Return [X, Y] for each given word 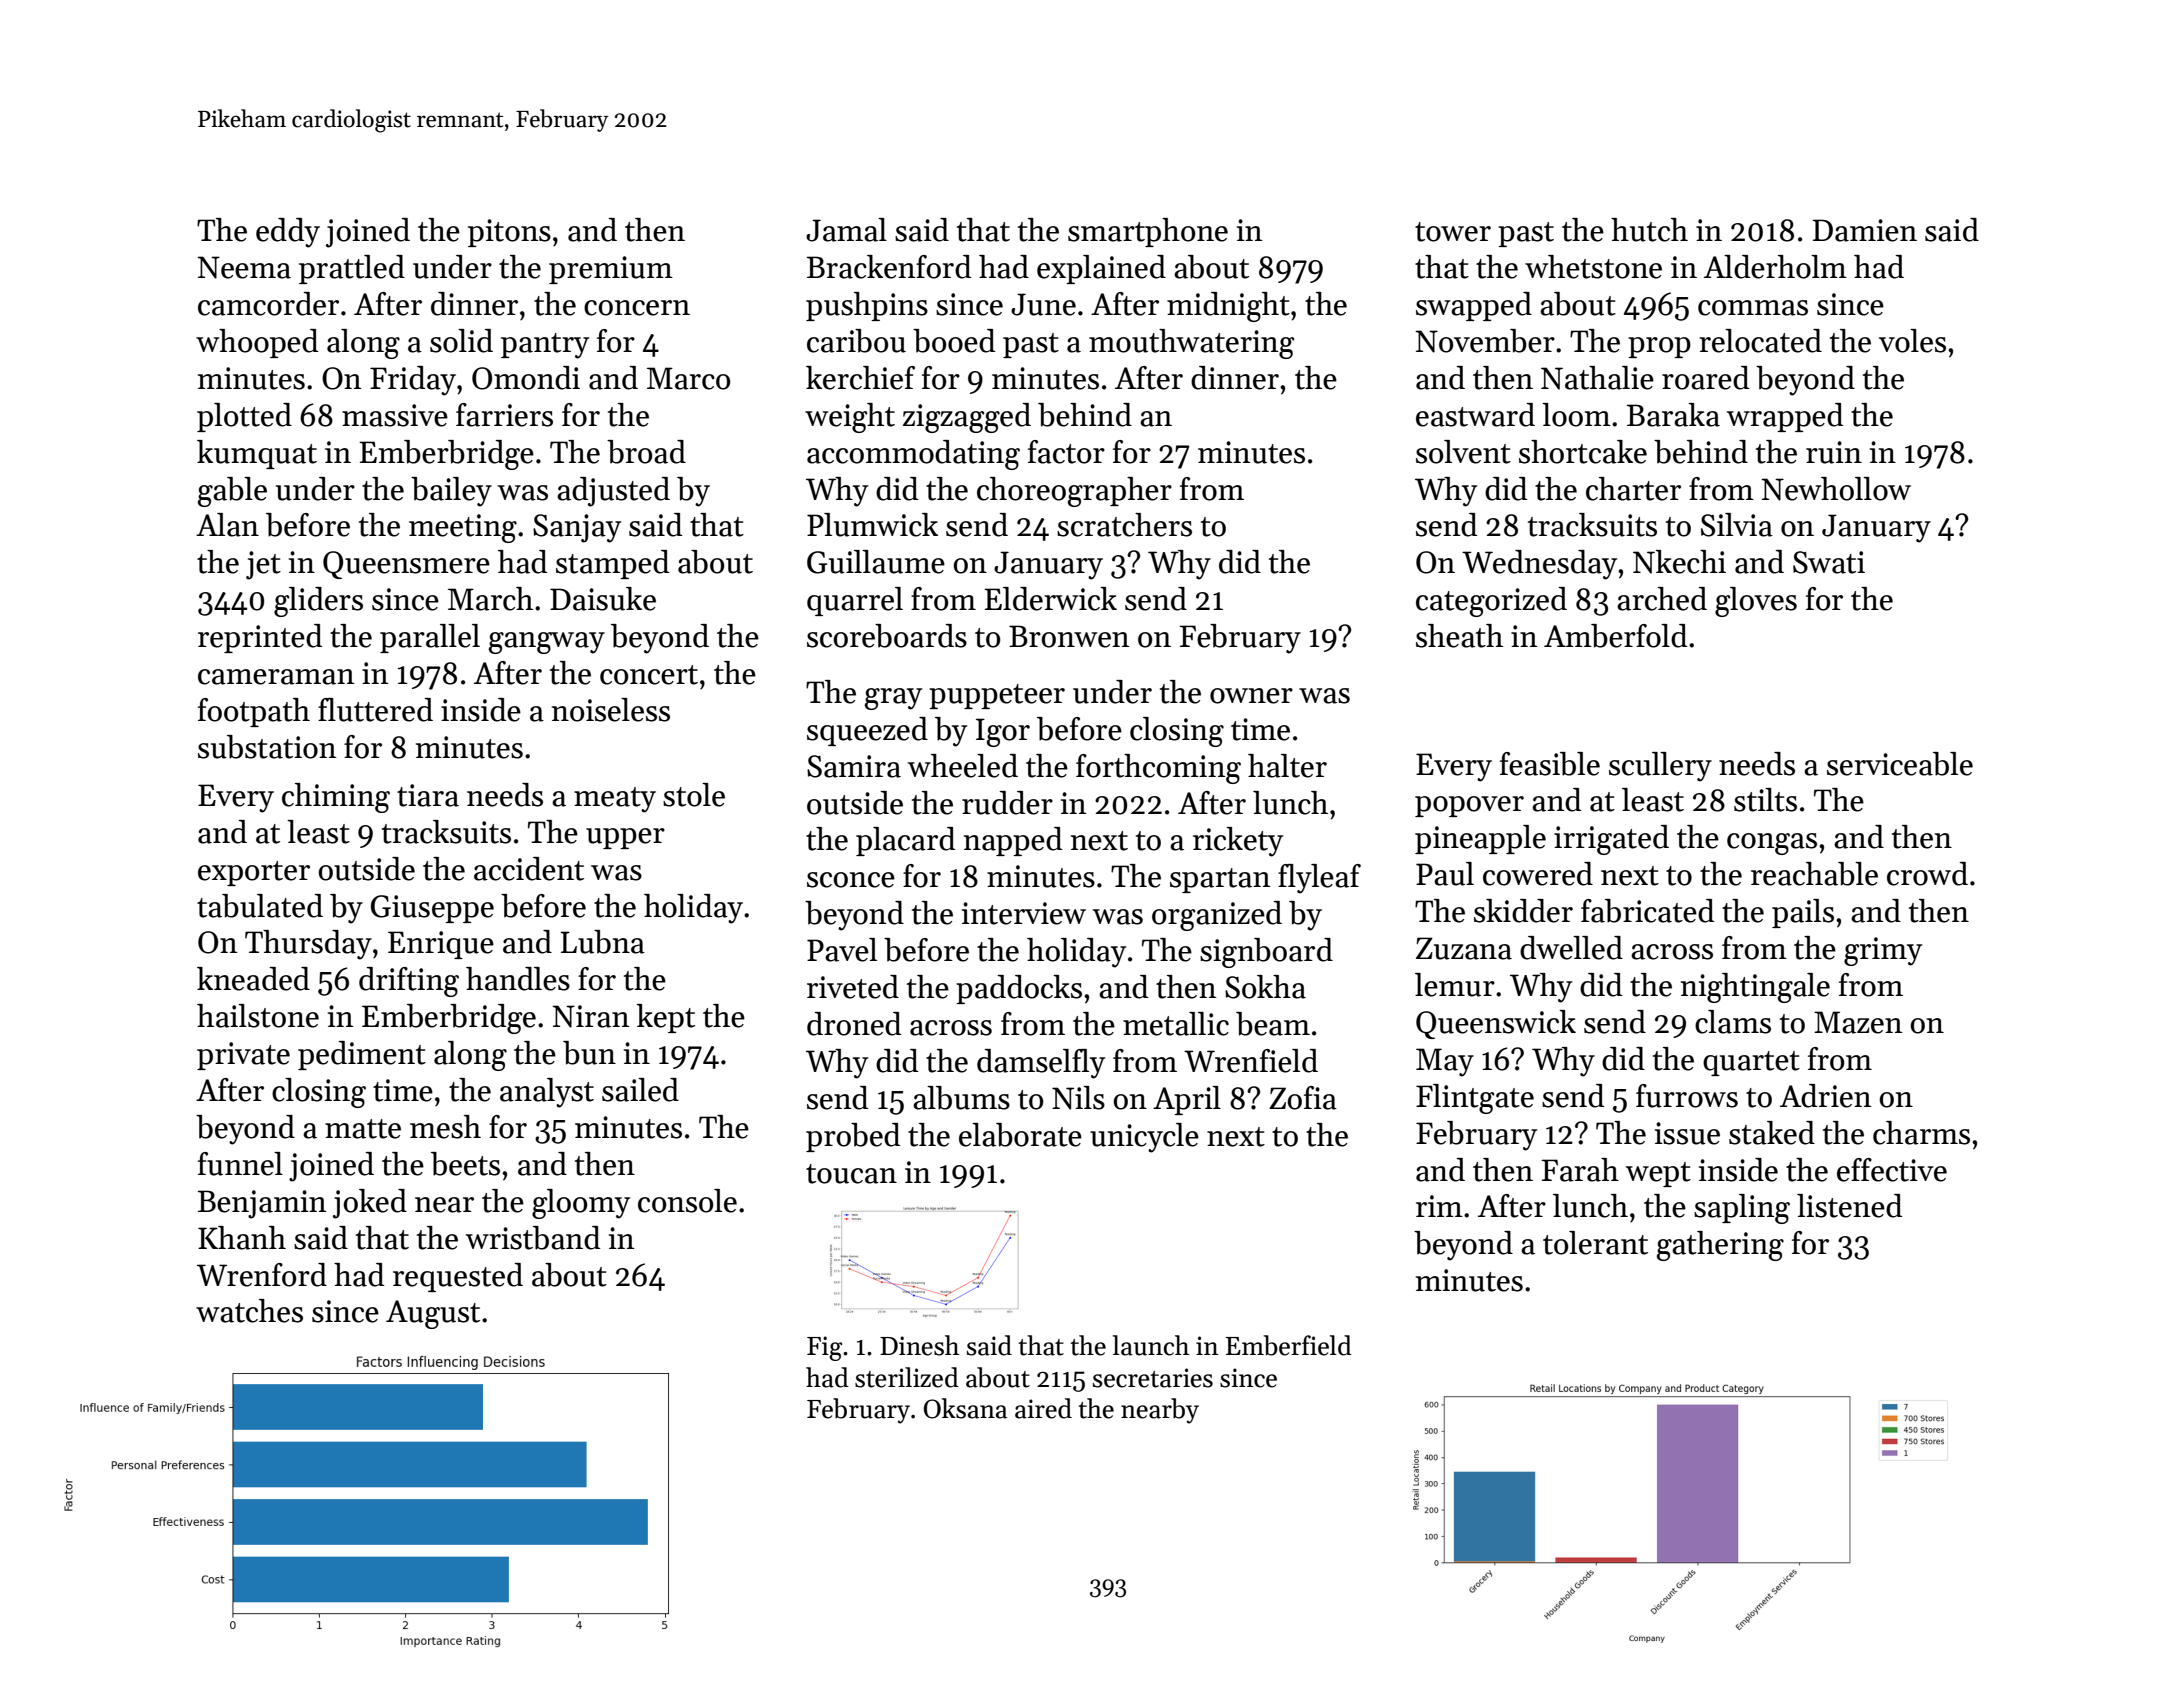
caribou [856, 341]
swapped [1474, 306]
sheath [1459, 636]
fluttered [375, 710]
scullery [1660, 767]
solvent [1463, 452]
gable [232, 492]
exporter [254, 873]
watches [249, 1311]
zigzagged [967, 418]
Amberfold [1615, 636]
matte [363, 1129]
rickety [1238, 842]
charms [1921, 1133]
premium [611, 270]
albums [961, 1098]
